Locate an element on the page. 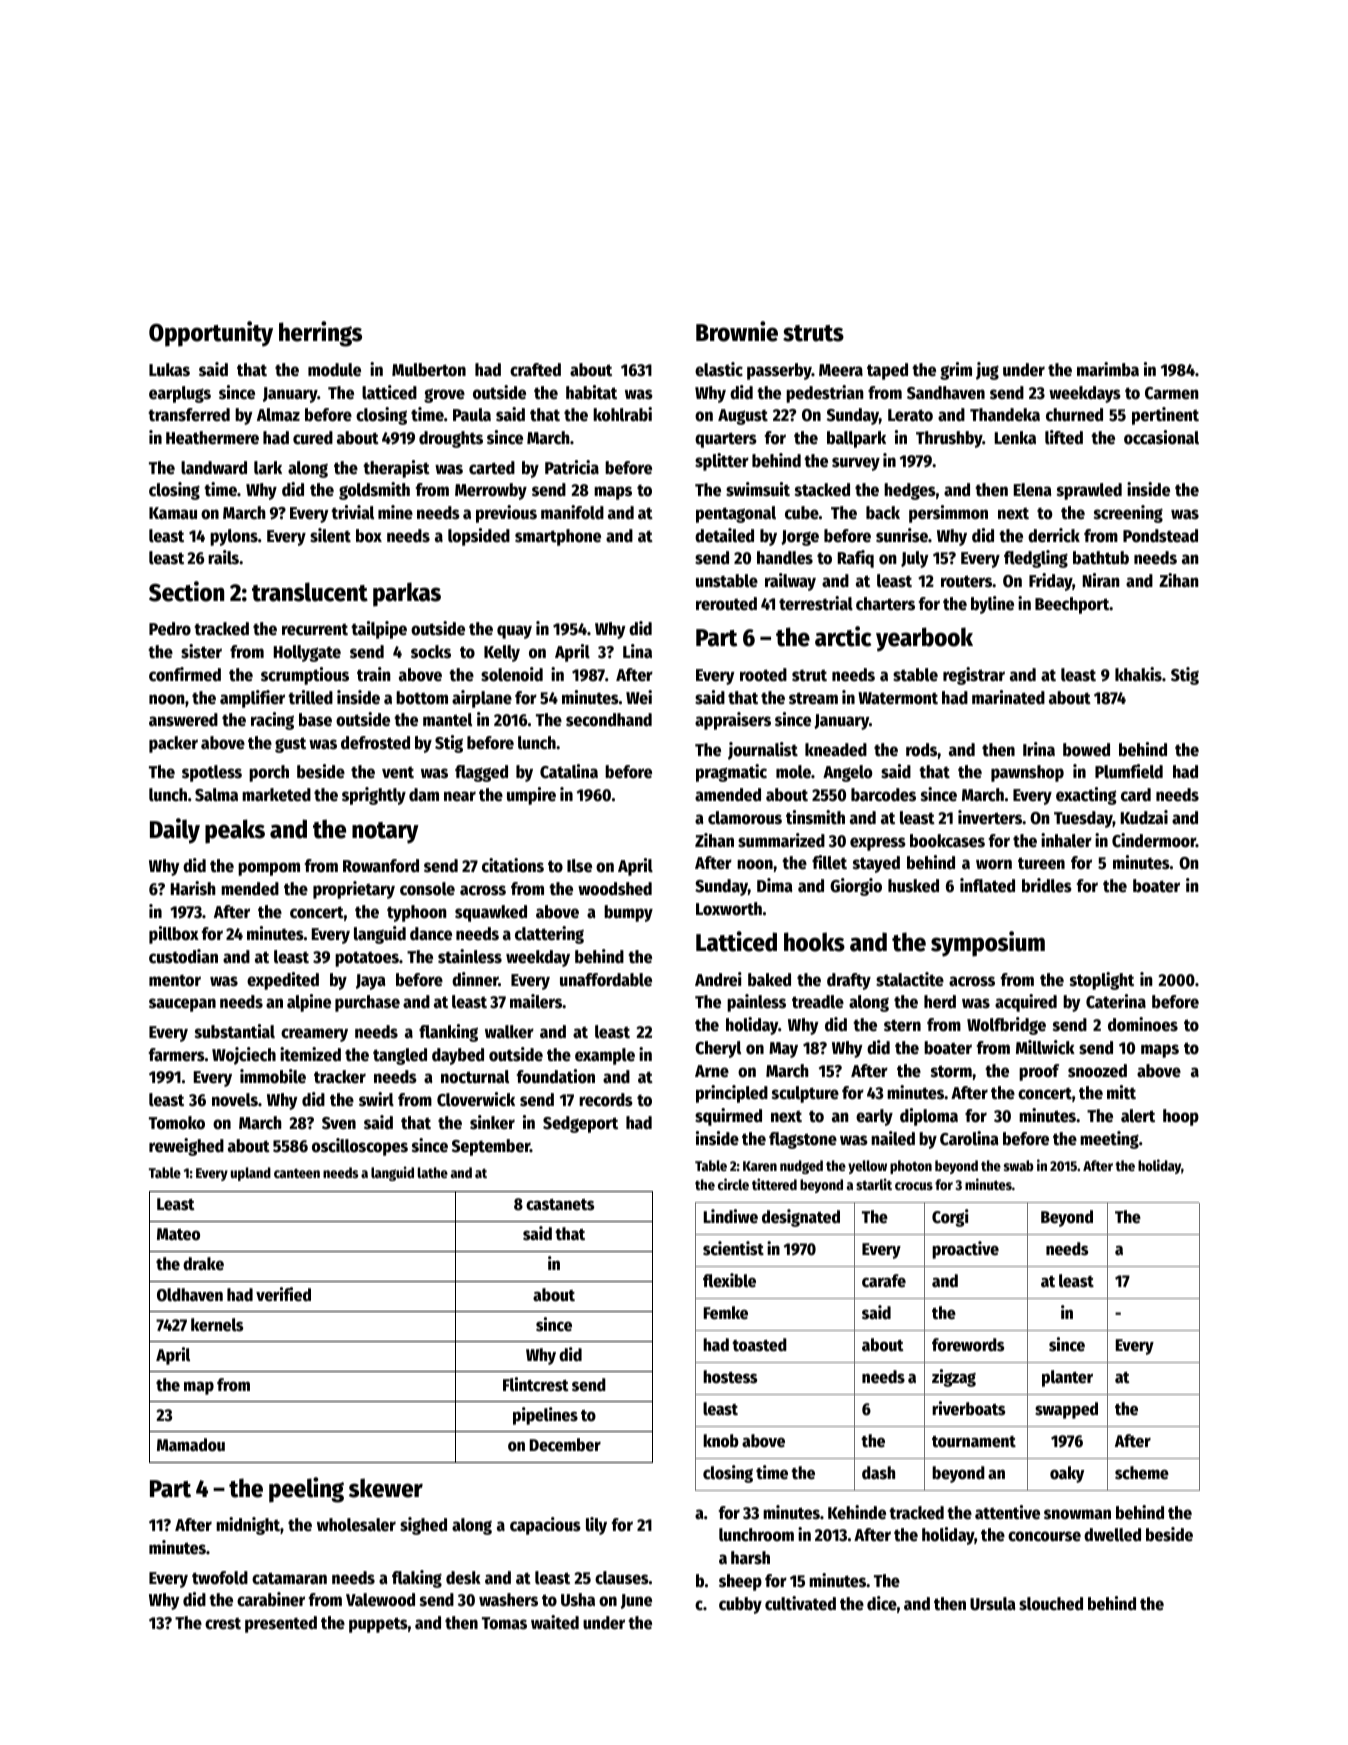  Brownie is located at coordinates (737, 331).
